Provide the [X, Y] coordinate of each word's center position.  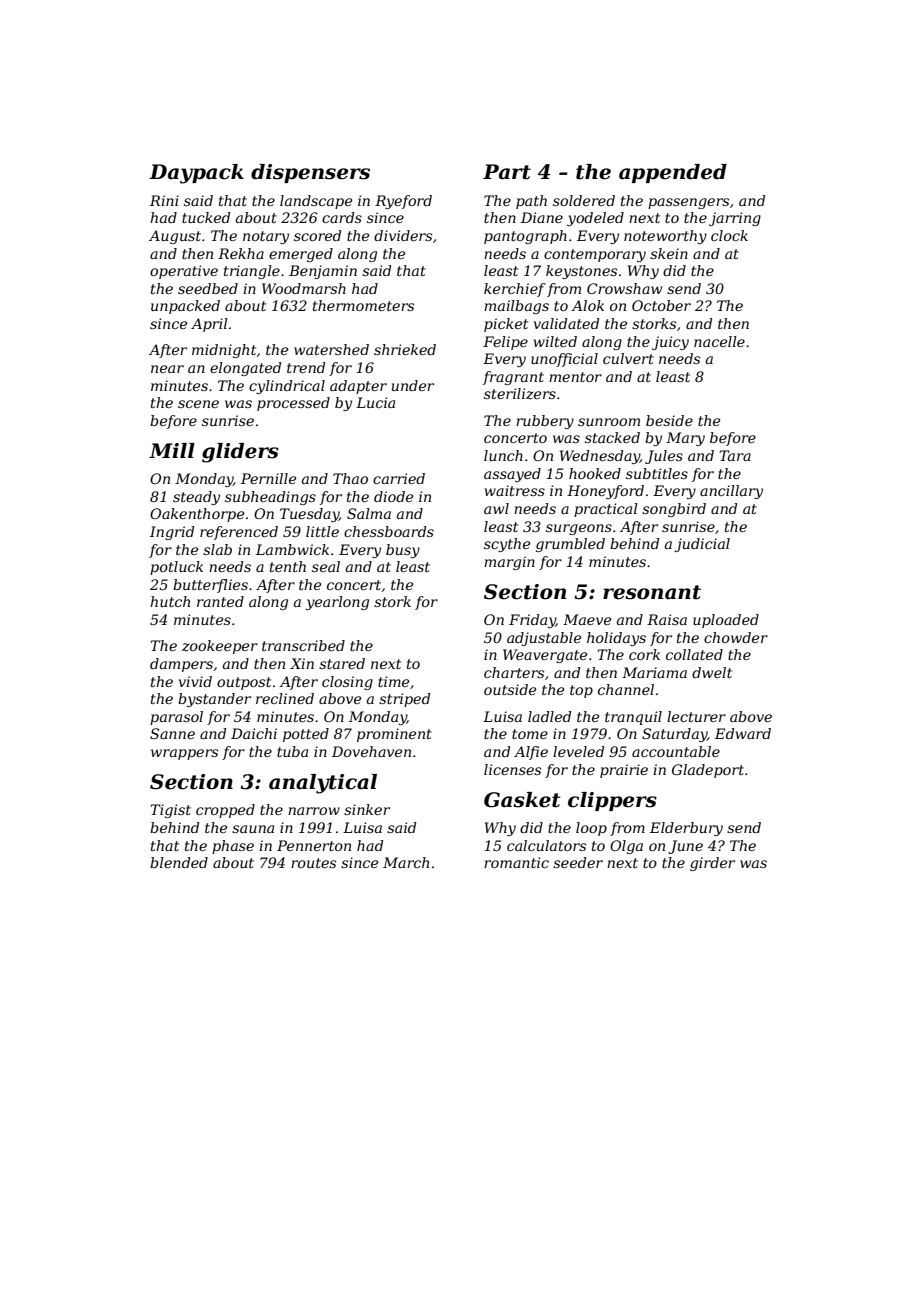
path [531, 202]
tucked [206, 217]
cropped [225, 811]
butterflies [210, 586]
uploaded [726, 621]
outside [510, 689]
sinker [367, 809]
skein [669, 253]
